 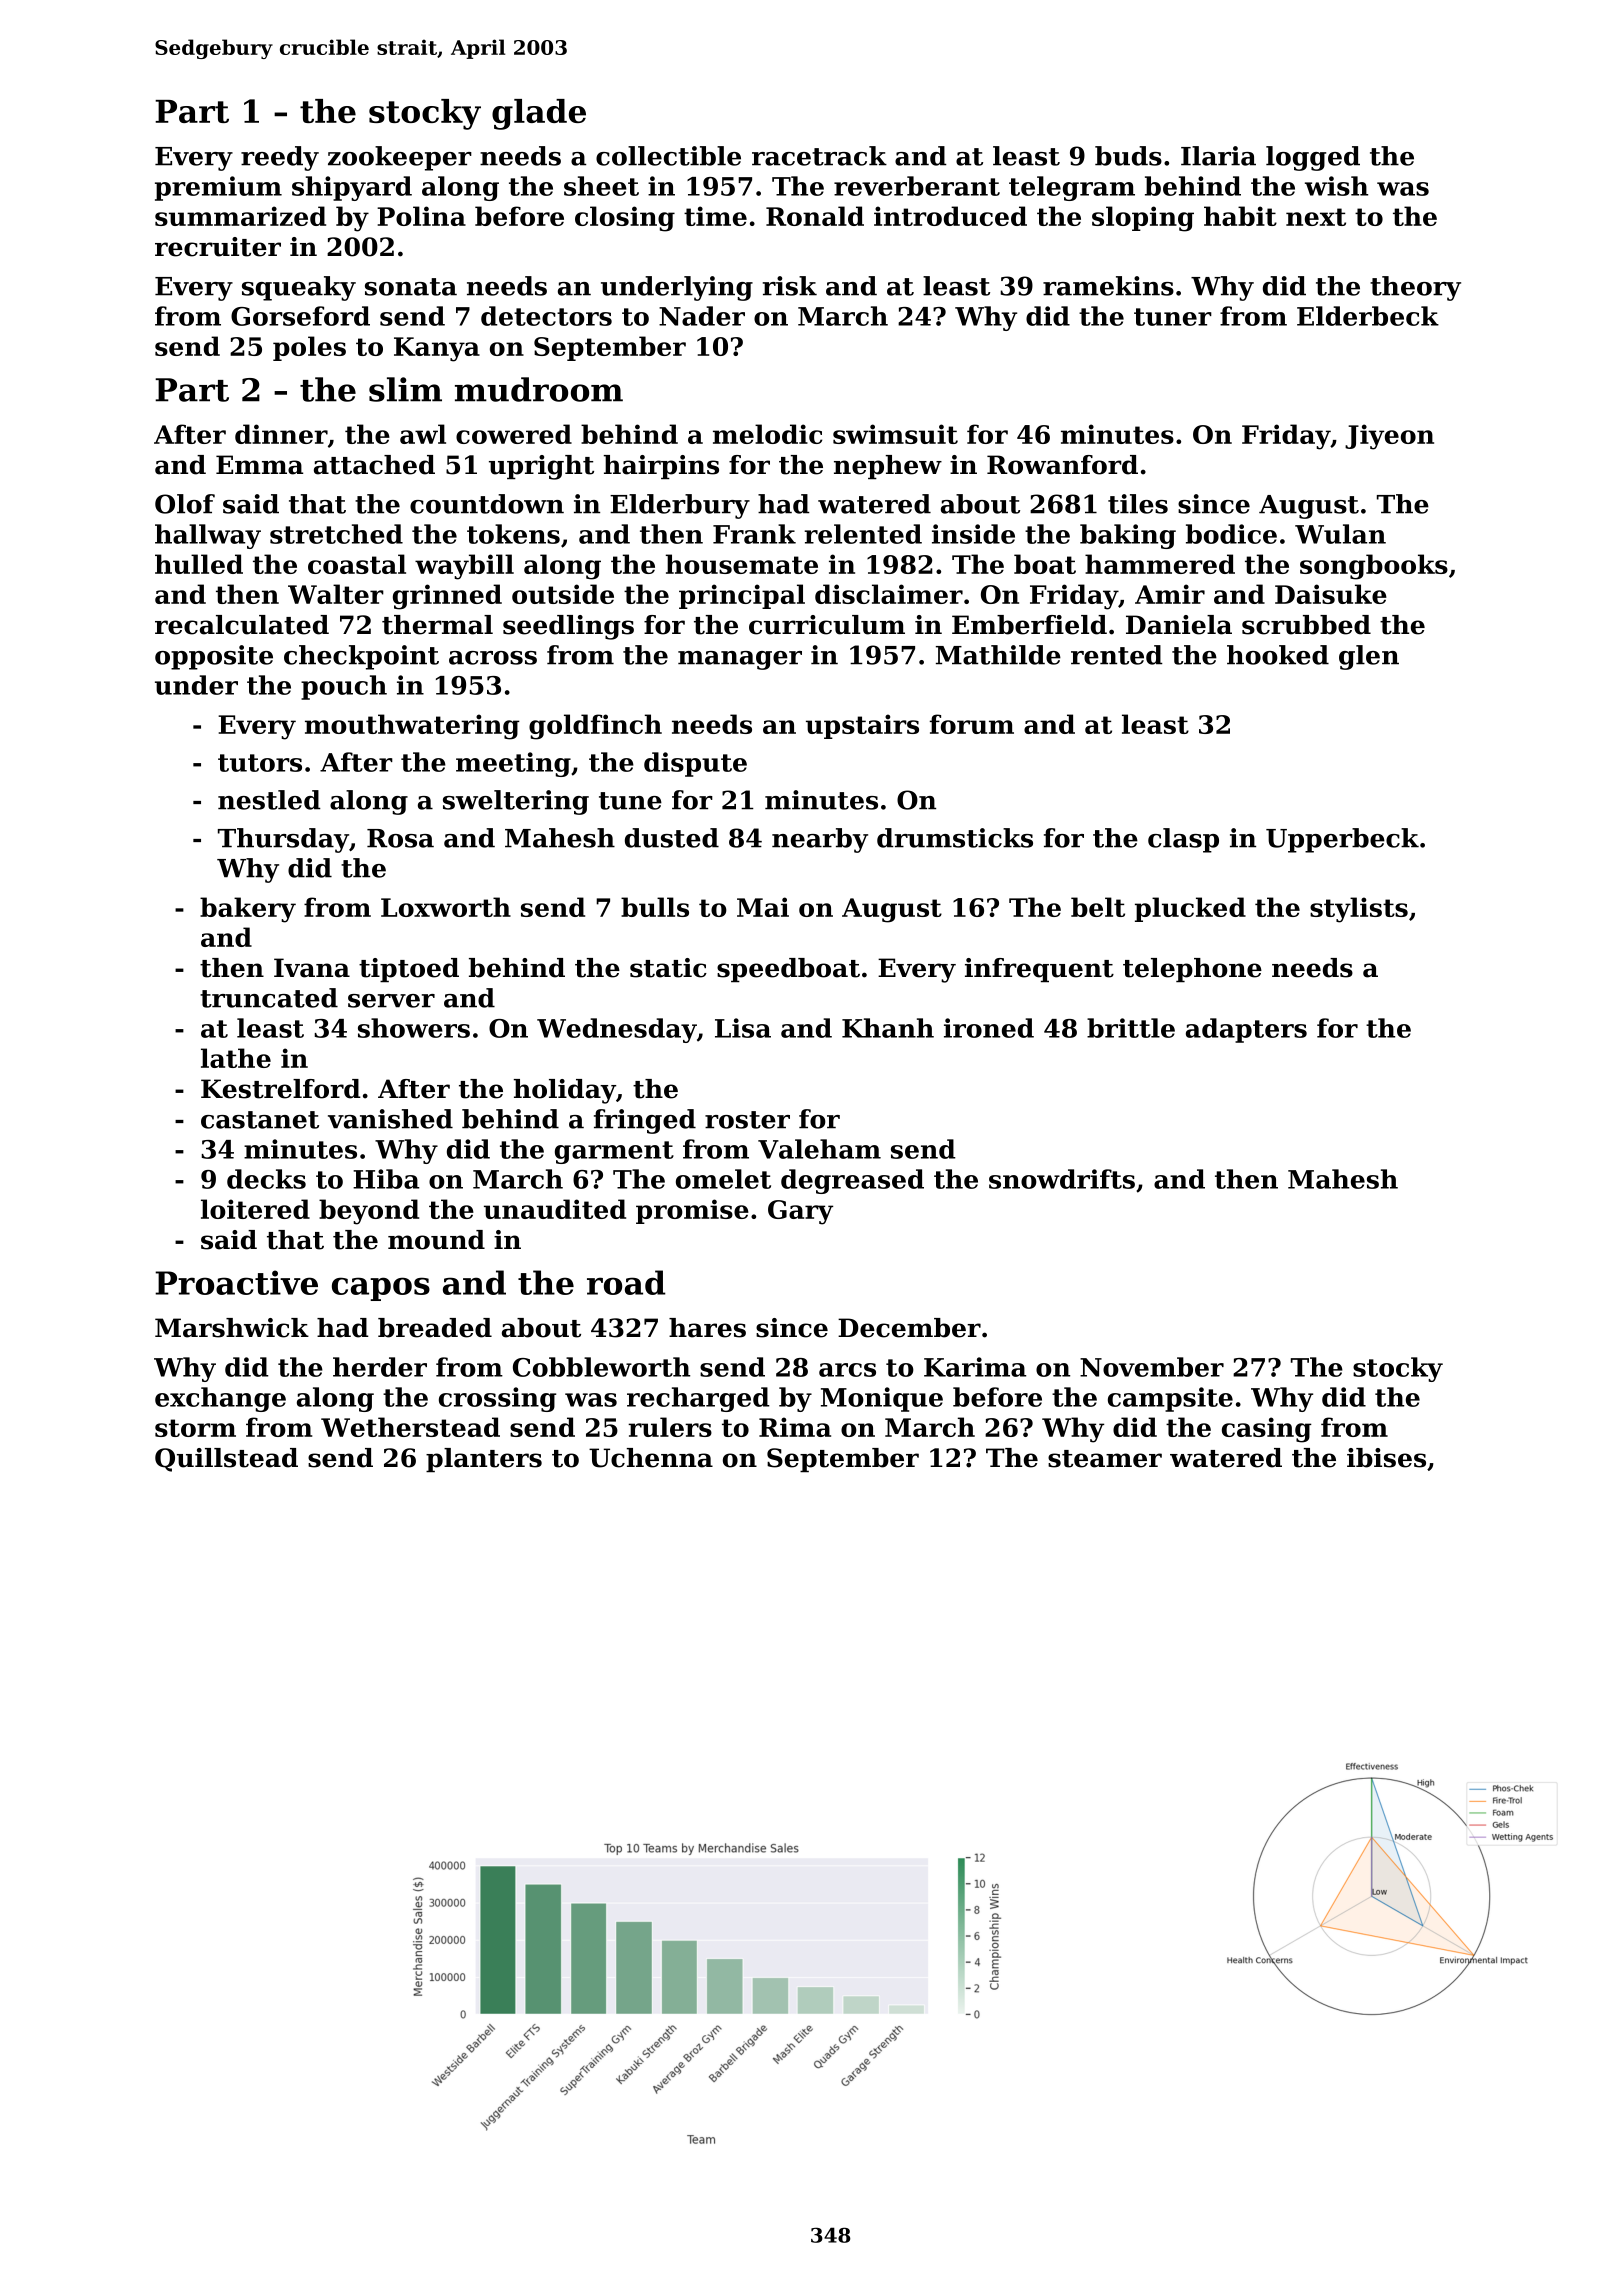 I want to click on ibises, so click(x=1386, y=1458).
